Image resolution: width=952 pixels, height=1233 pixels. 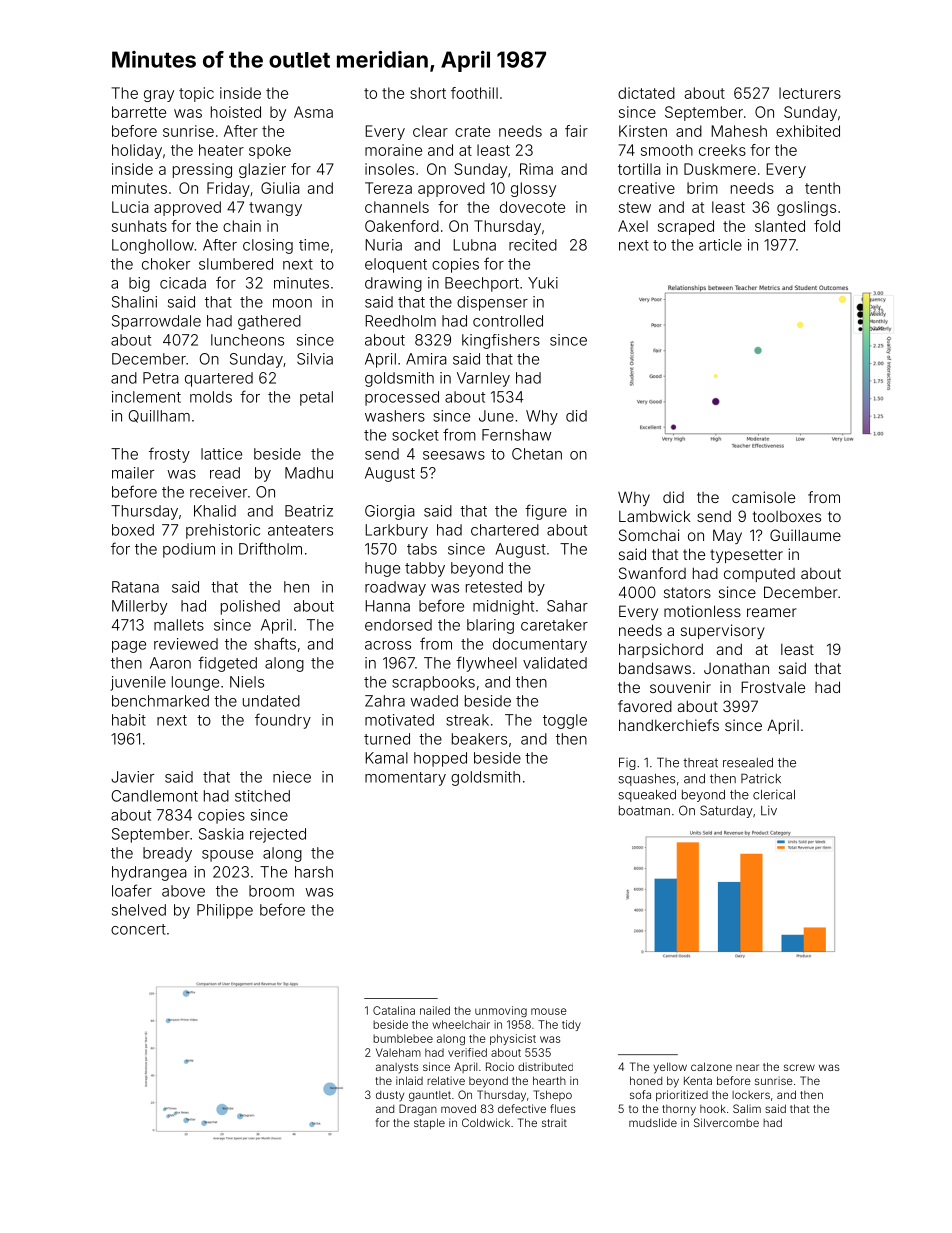 What do you see at coordinates (390, 1096) in the page?
I see `dusty` at bounding box center [390, 1096].
